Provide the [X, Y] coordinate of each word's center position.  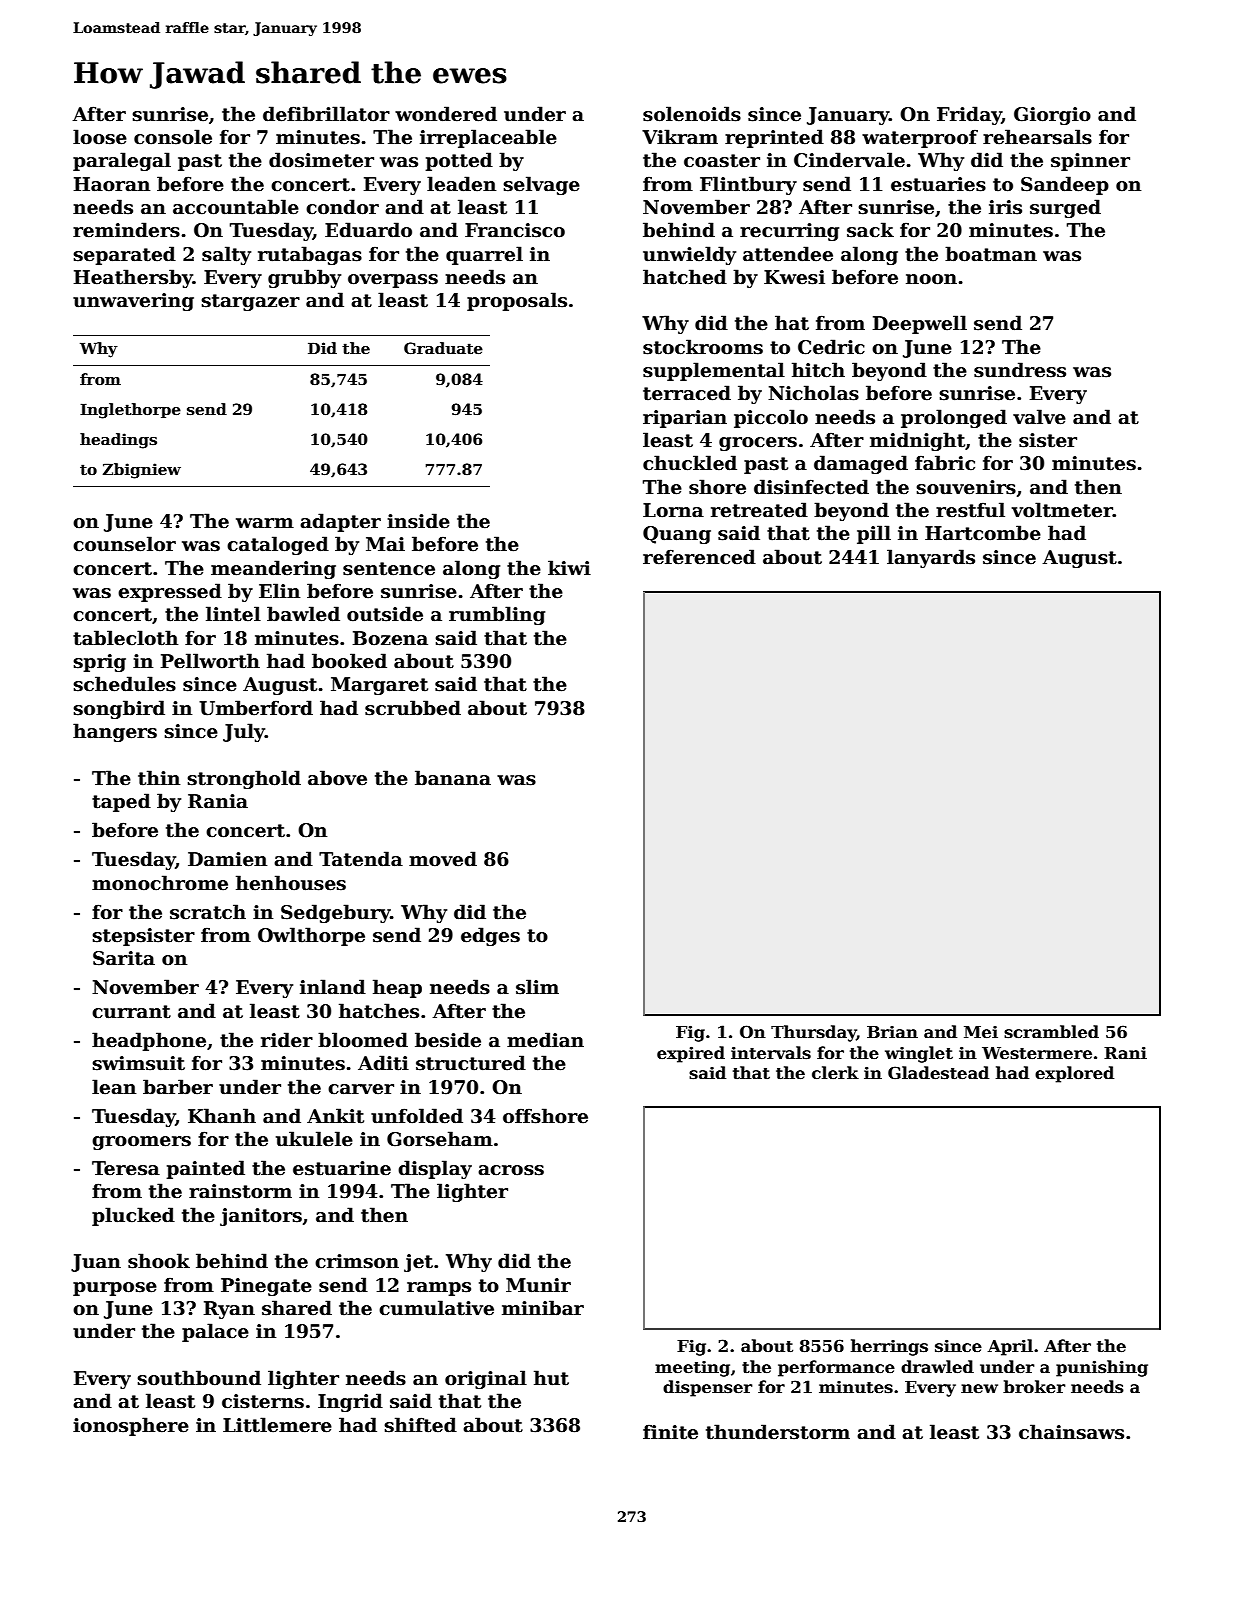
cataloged [278, 545]
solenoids [692, 114]
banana [453, 778]
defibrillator [326, 114]
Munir [538, 1285]
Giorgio [1052, 116]
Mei [981, 1032]
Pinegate [266, 1287]
